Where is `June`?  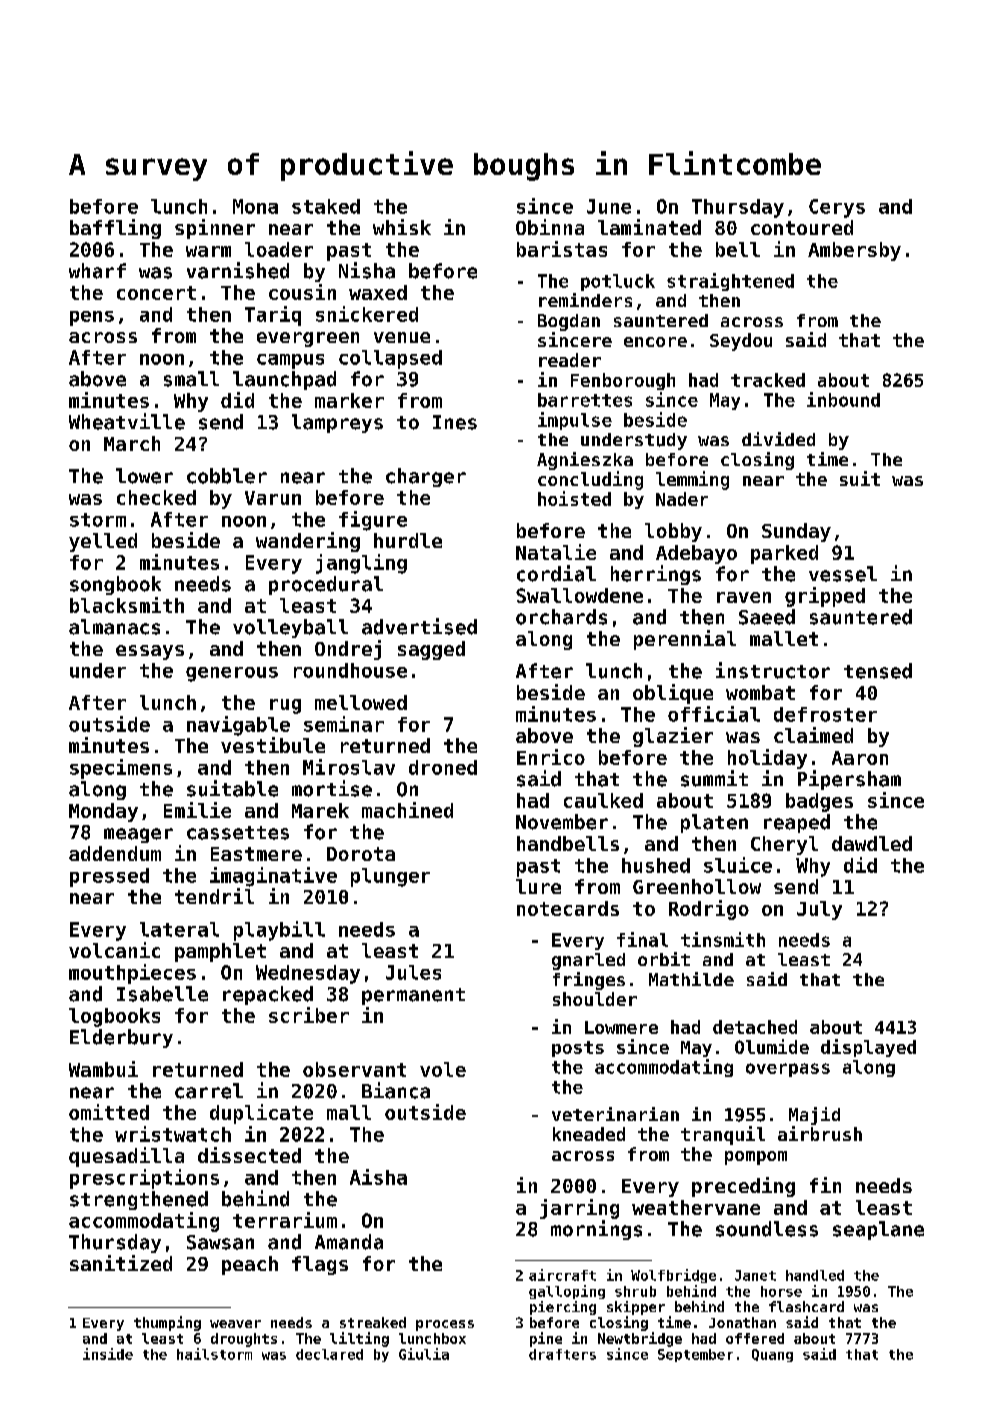 June is located at coordinates (609, 206).
